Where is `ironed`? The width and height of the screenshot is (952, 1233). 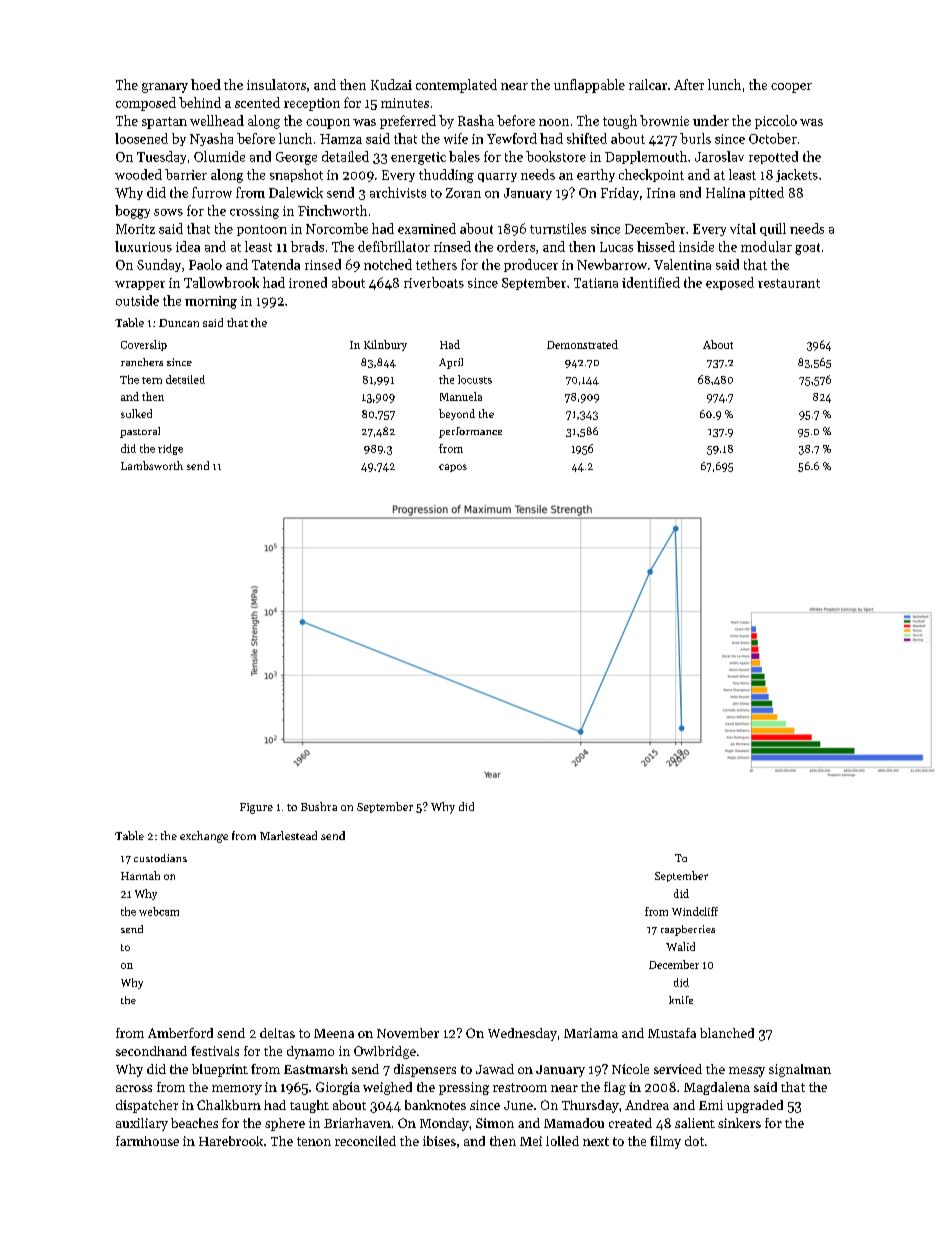 ironed is located at coordinates (308, 282).
